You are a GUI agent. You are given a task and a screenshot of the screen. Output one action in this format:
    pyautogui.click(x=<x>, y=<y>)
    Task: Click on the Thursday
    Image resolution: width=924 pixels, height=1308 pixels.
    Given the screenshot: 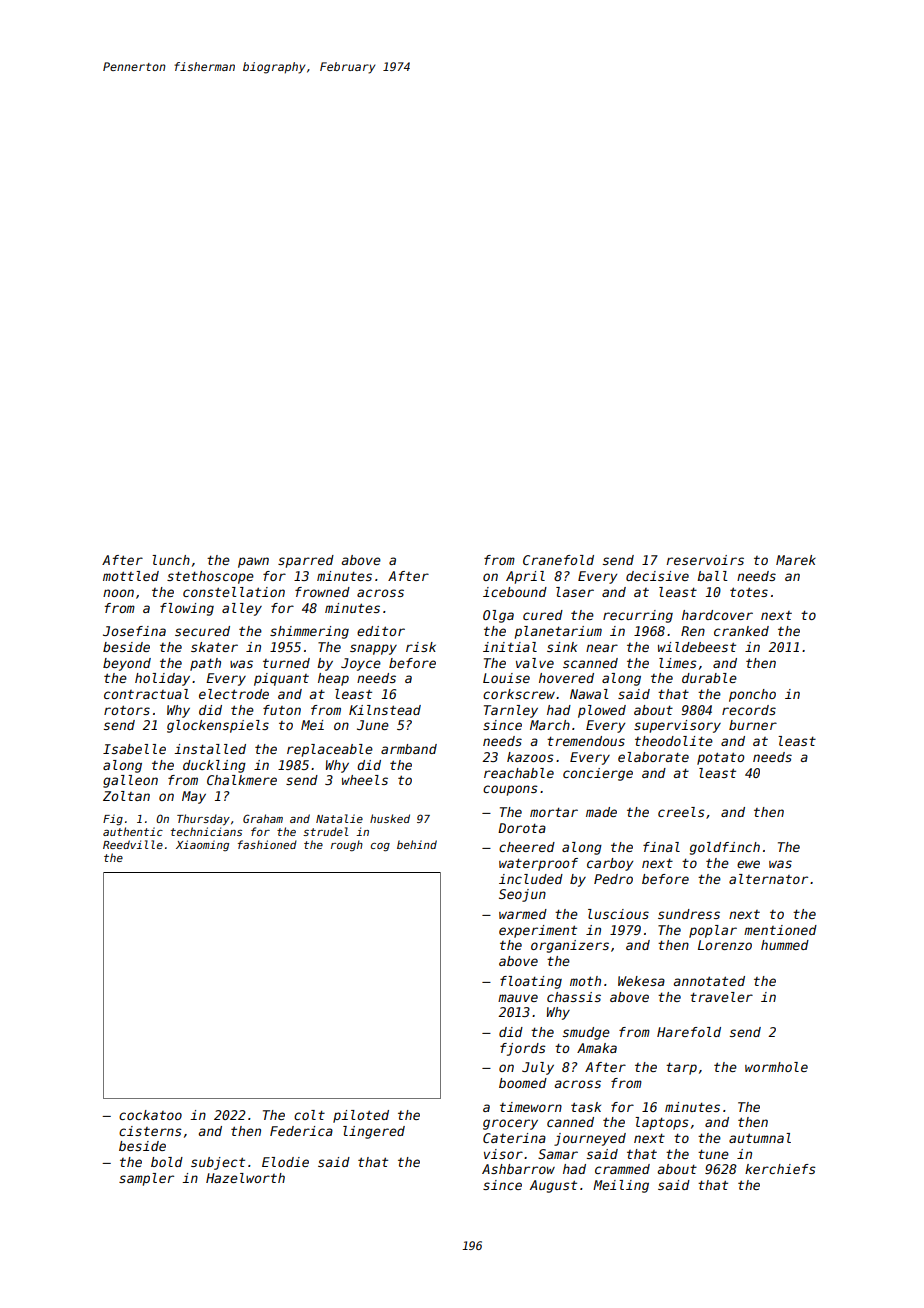 What is the action you would take?
    pyautogui.click(x=203, y=820)
